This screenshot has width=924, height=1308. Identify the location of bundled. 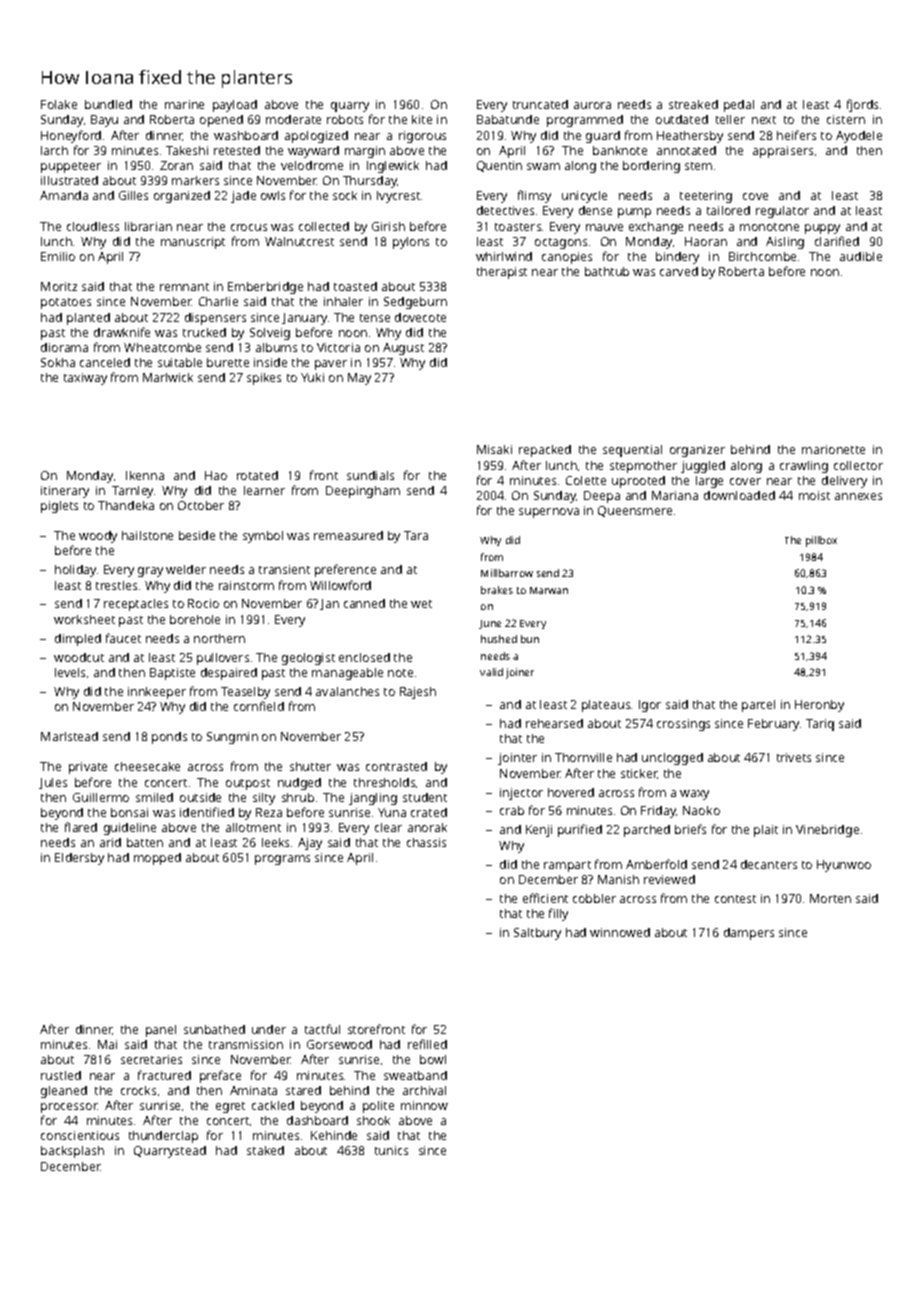
(108, 104).
